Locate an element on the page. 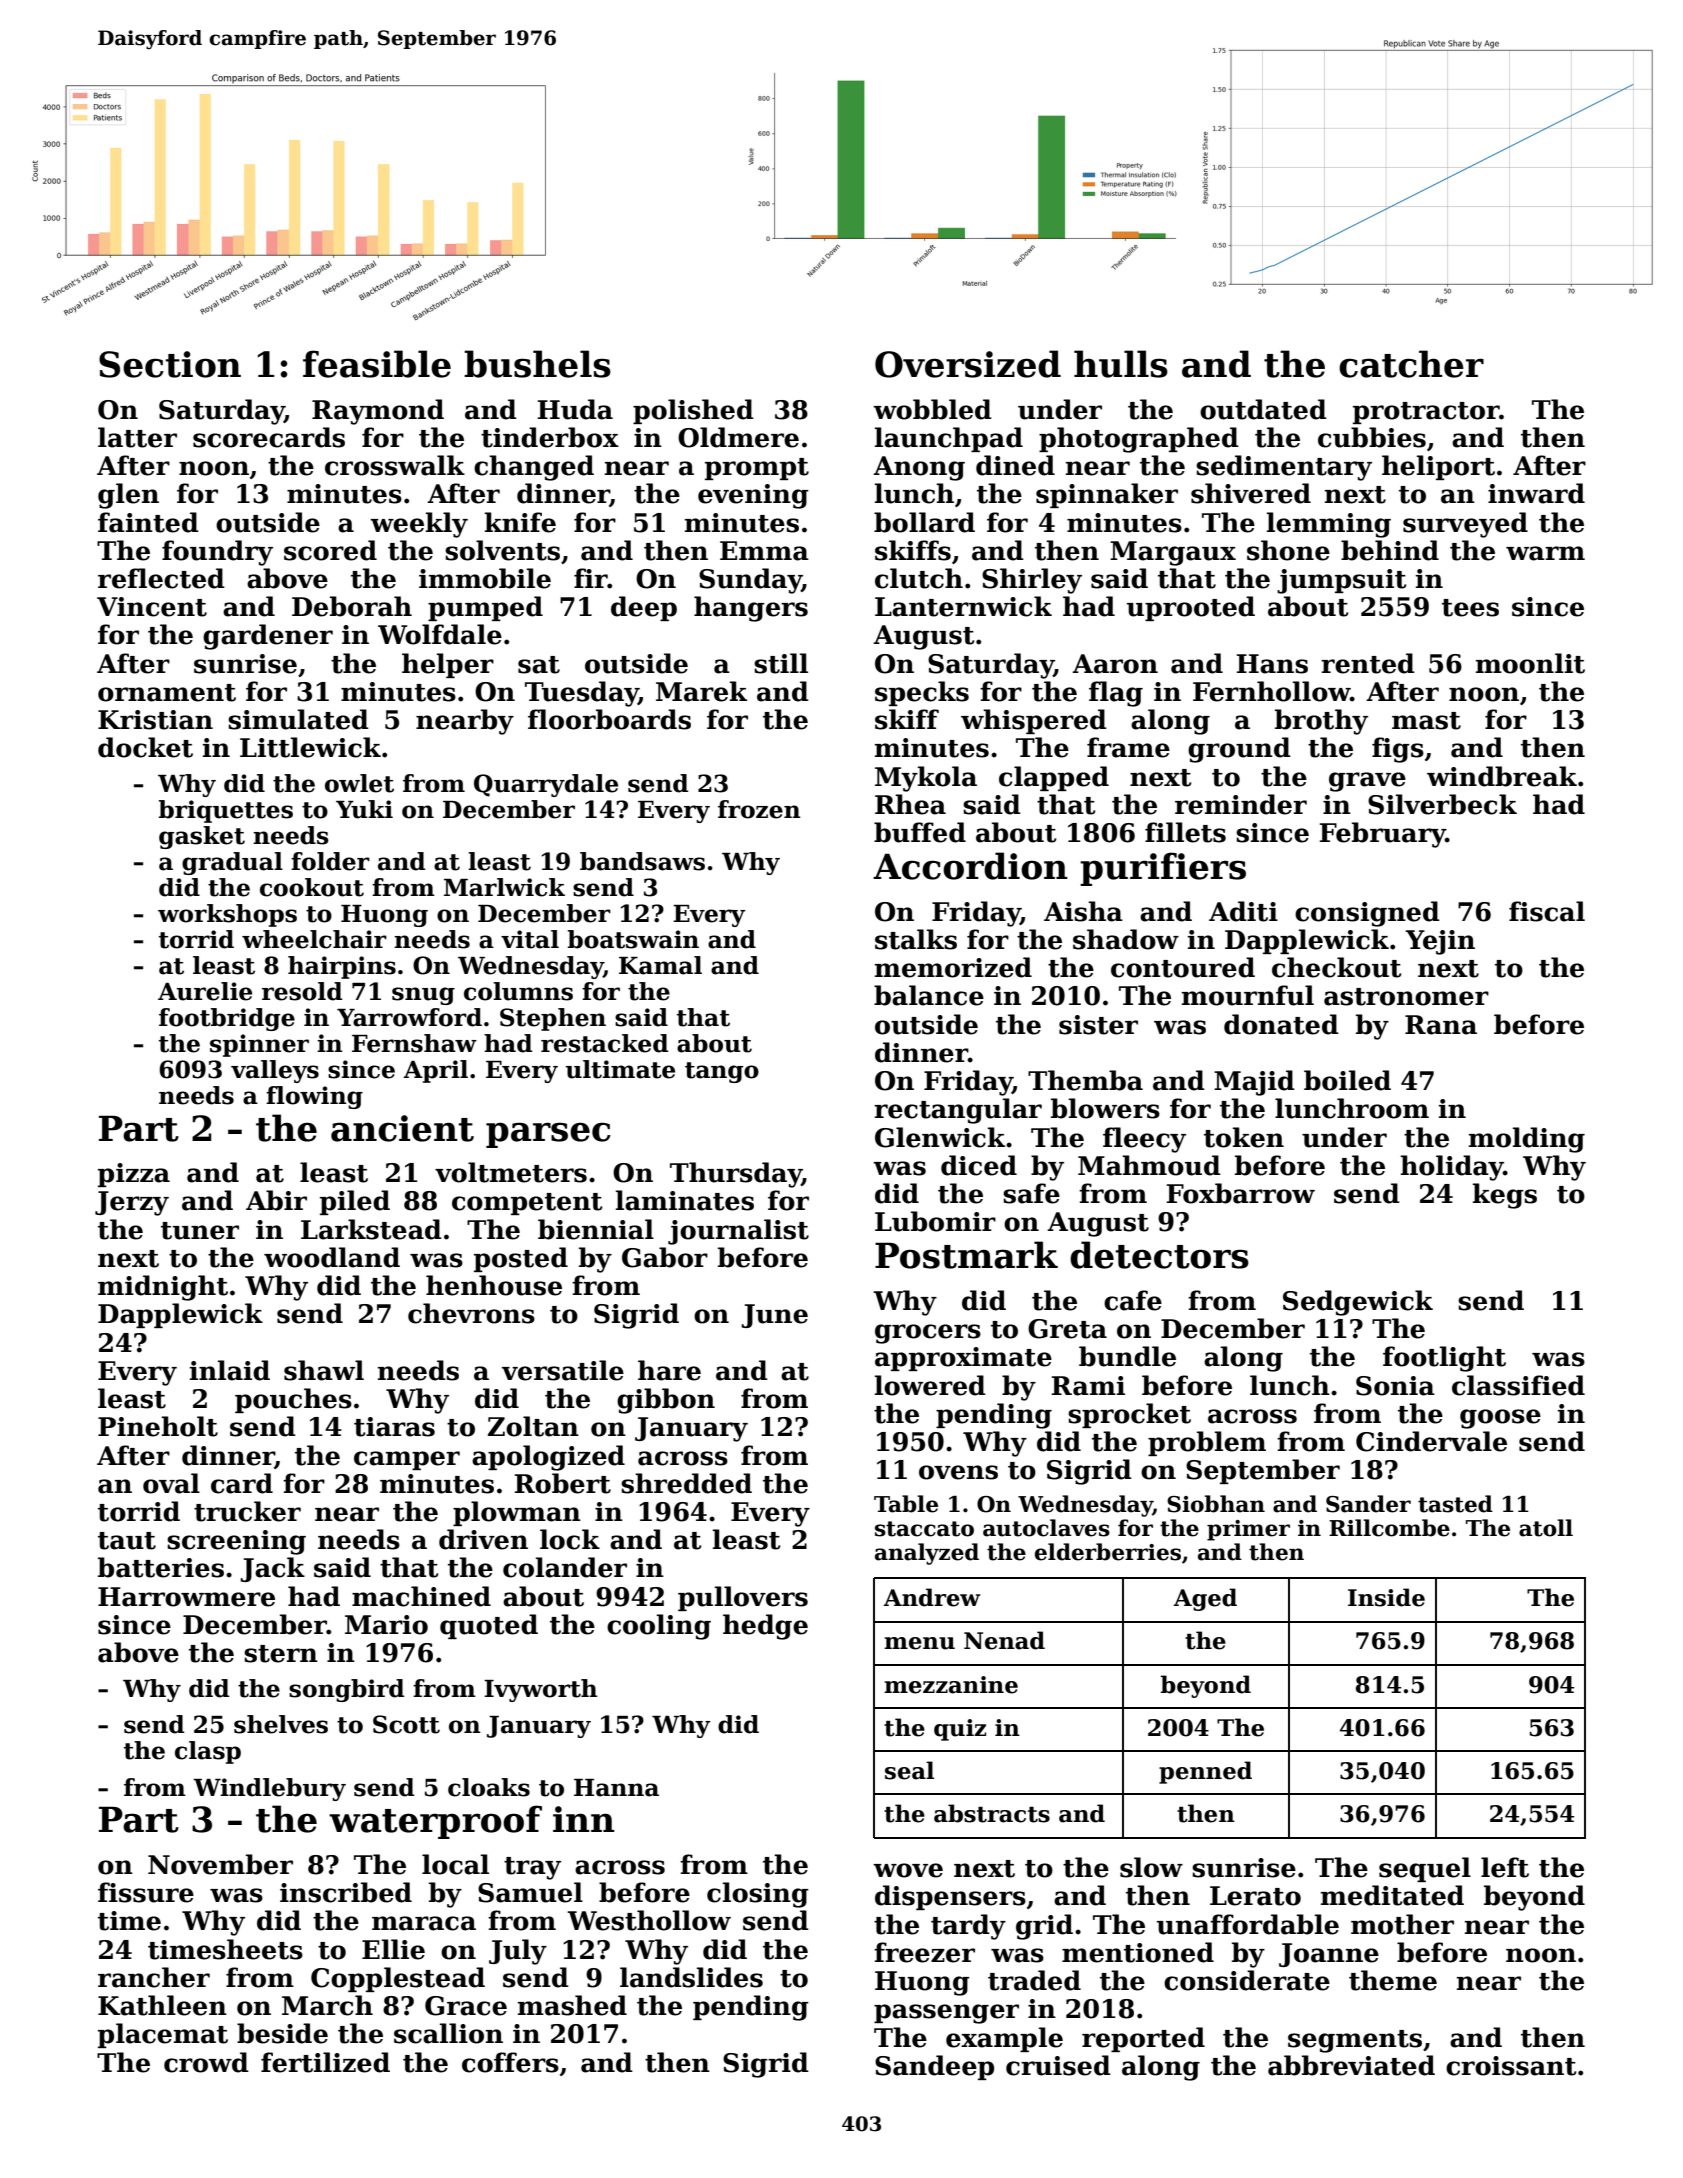  catcher is located at coordinates (1411, 364).
